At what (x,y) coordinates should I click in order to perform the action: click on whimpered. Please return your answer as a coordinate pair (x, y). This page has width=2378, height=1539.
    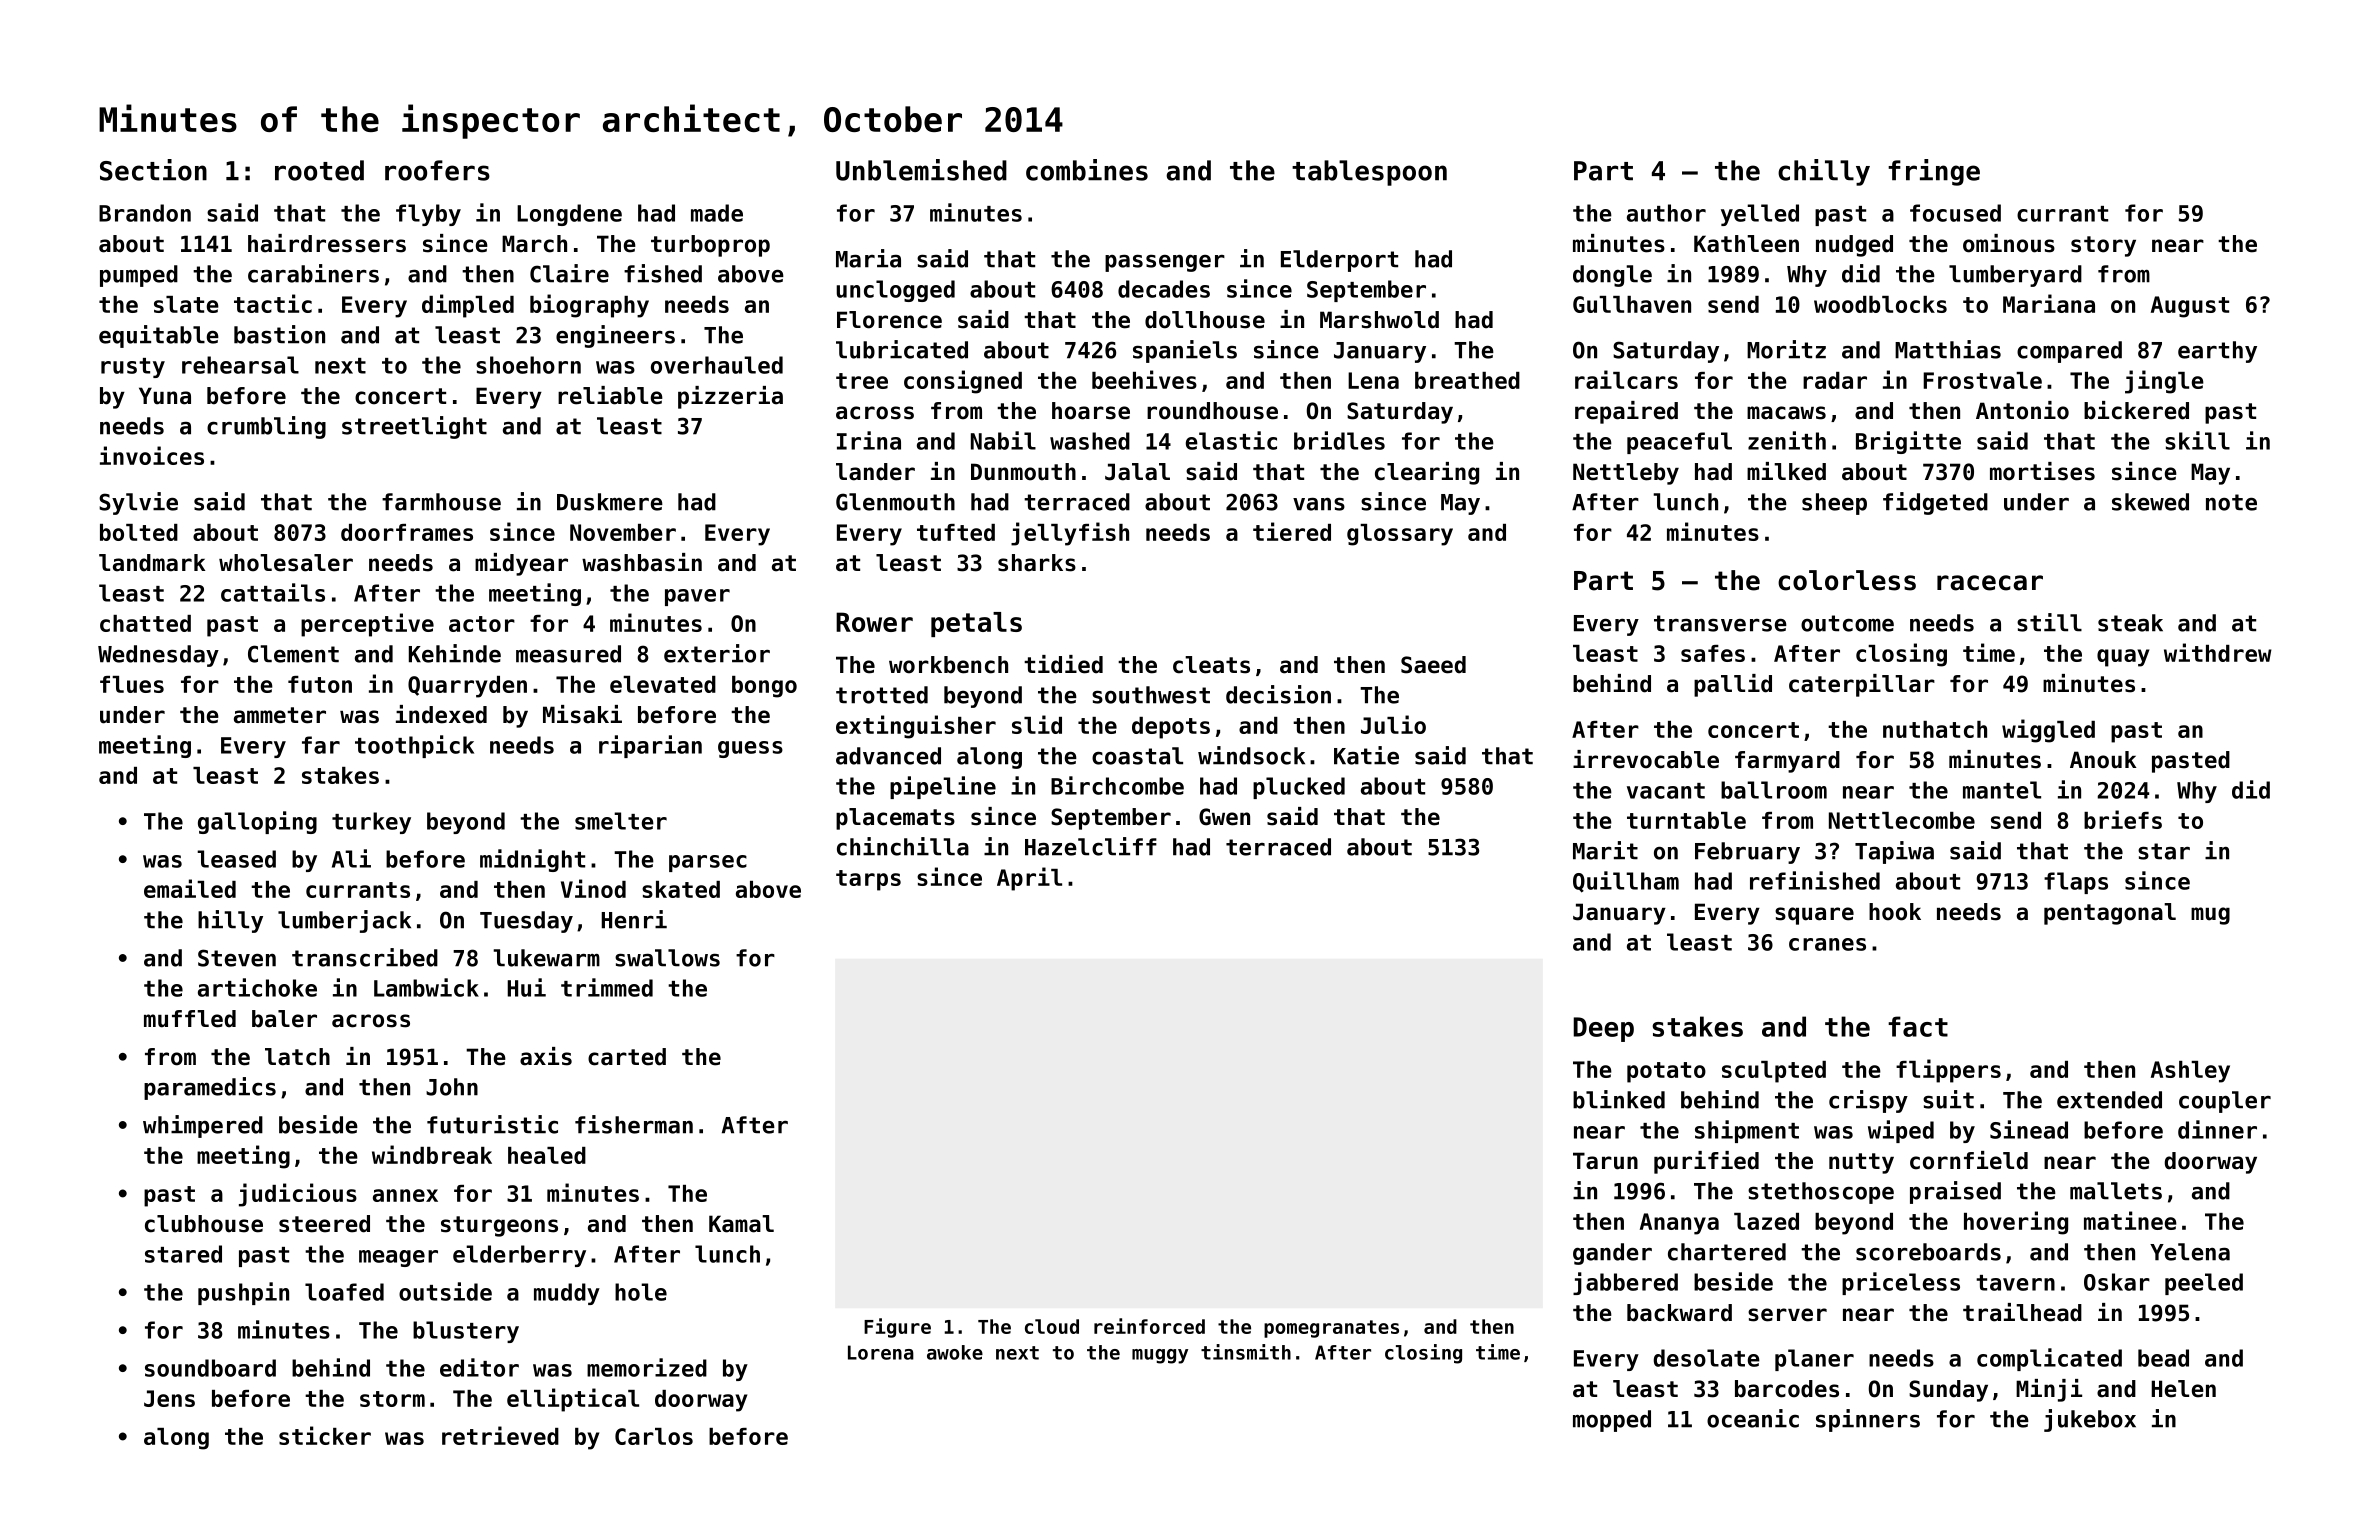
    Looking at the image, I should click on (203, 1126).
